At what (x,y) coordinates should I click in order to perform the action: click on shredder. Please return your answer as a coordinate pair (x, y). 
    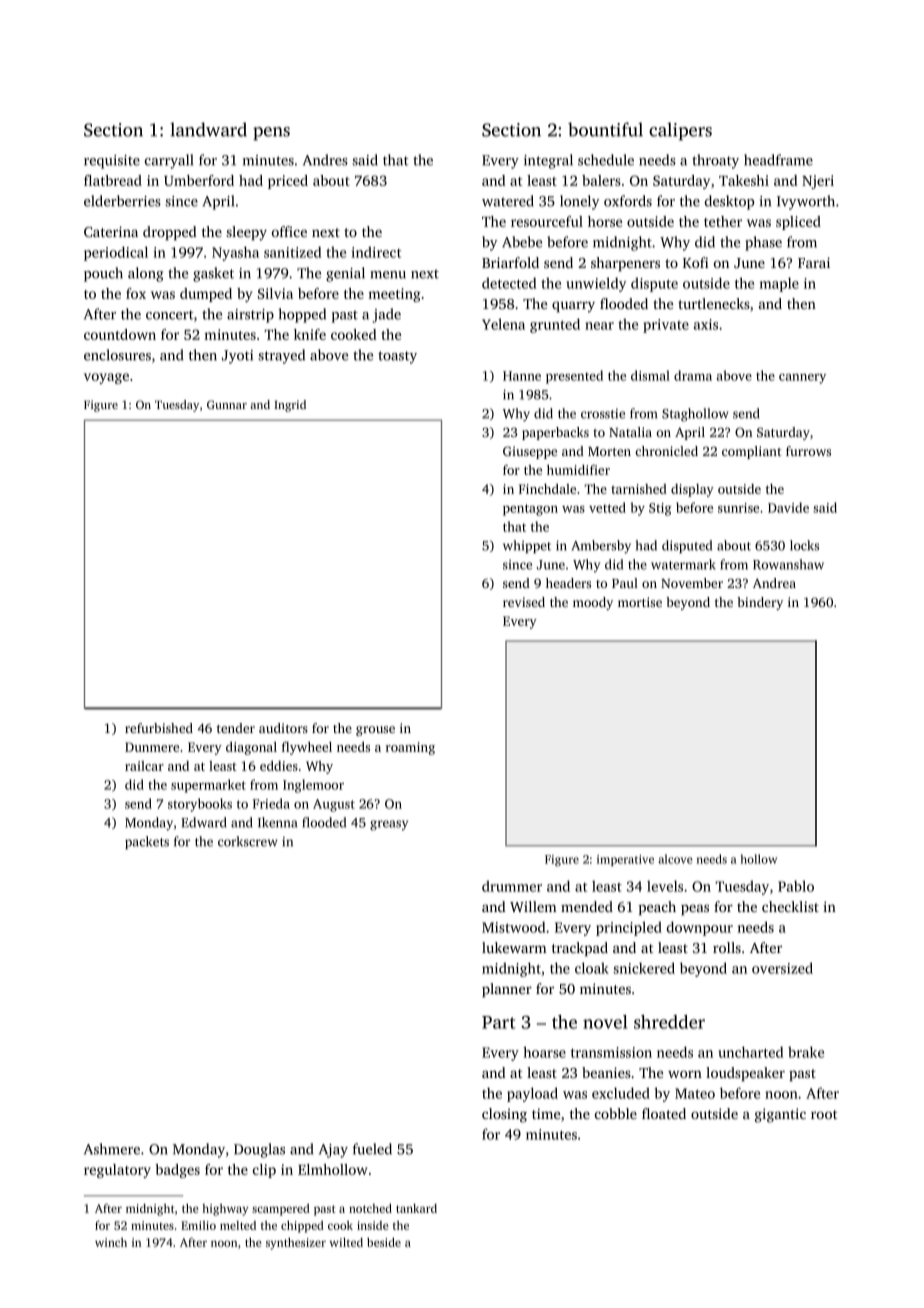
    Looking at the image, I should click on (669, 1022).
